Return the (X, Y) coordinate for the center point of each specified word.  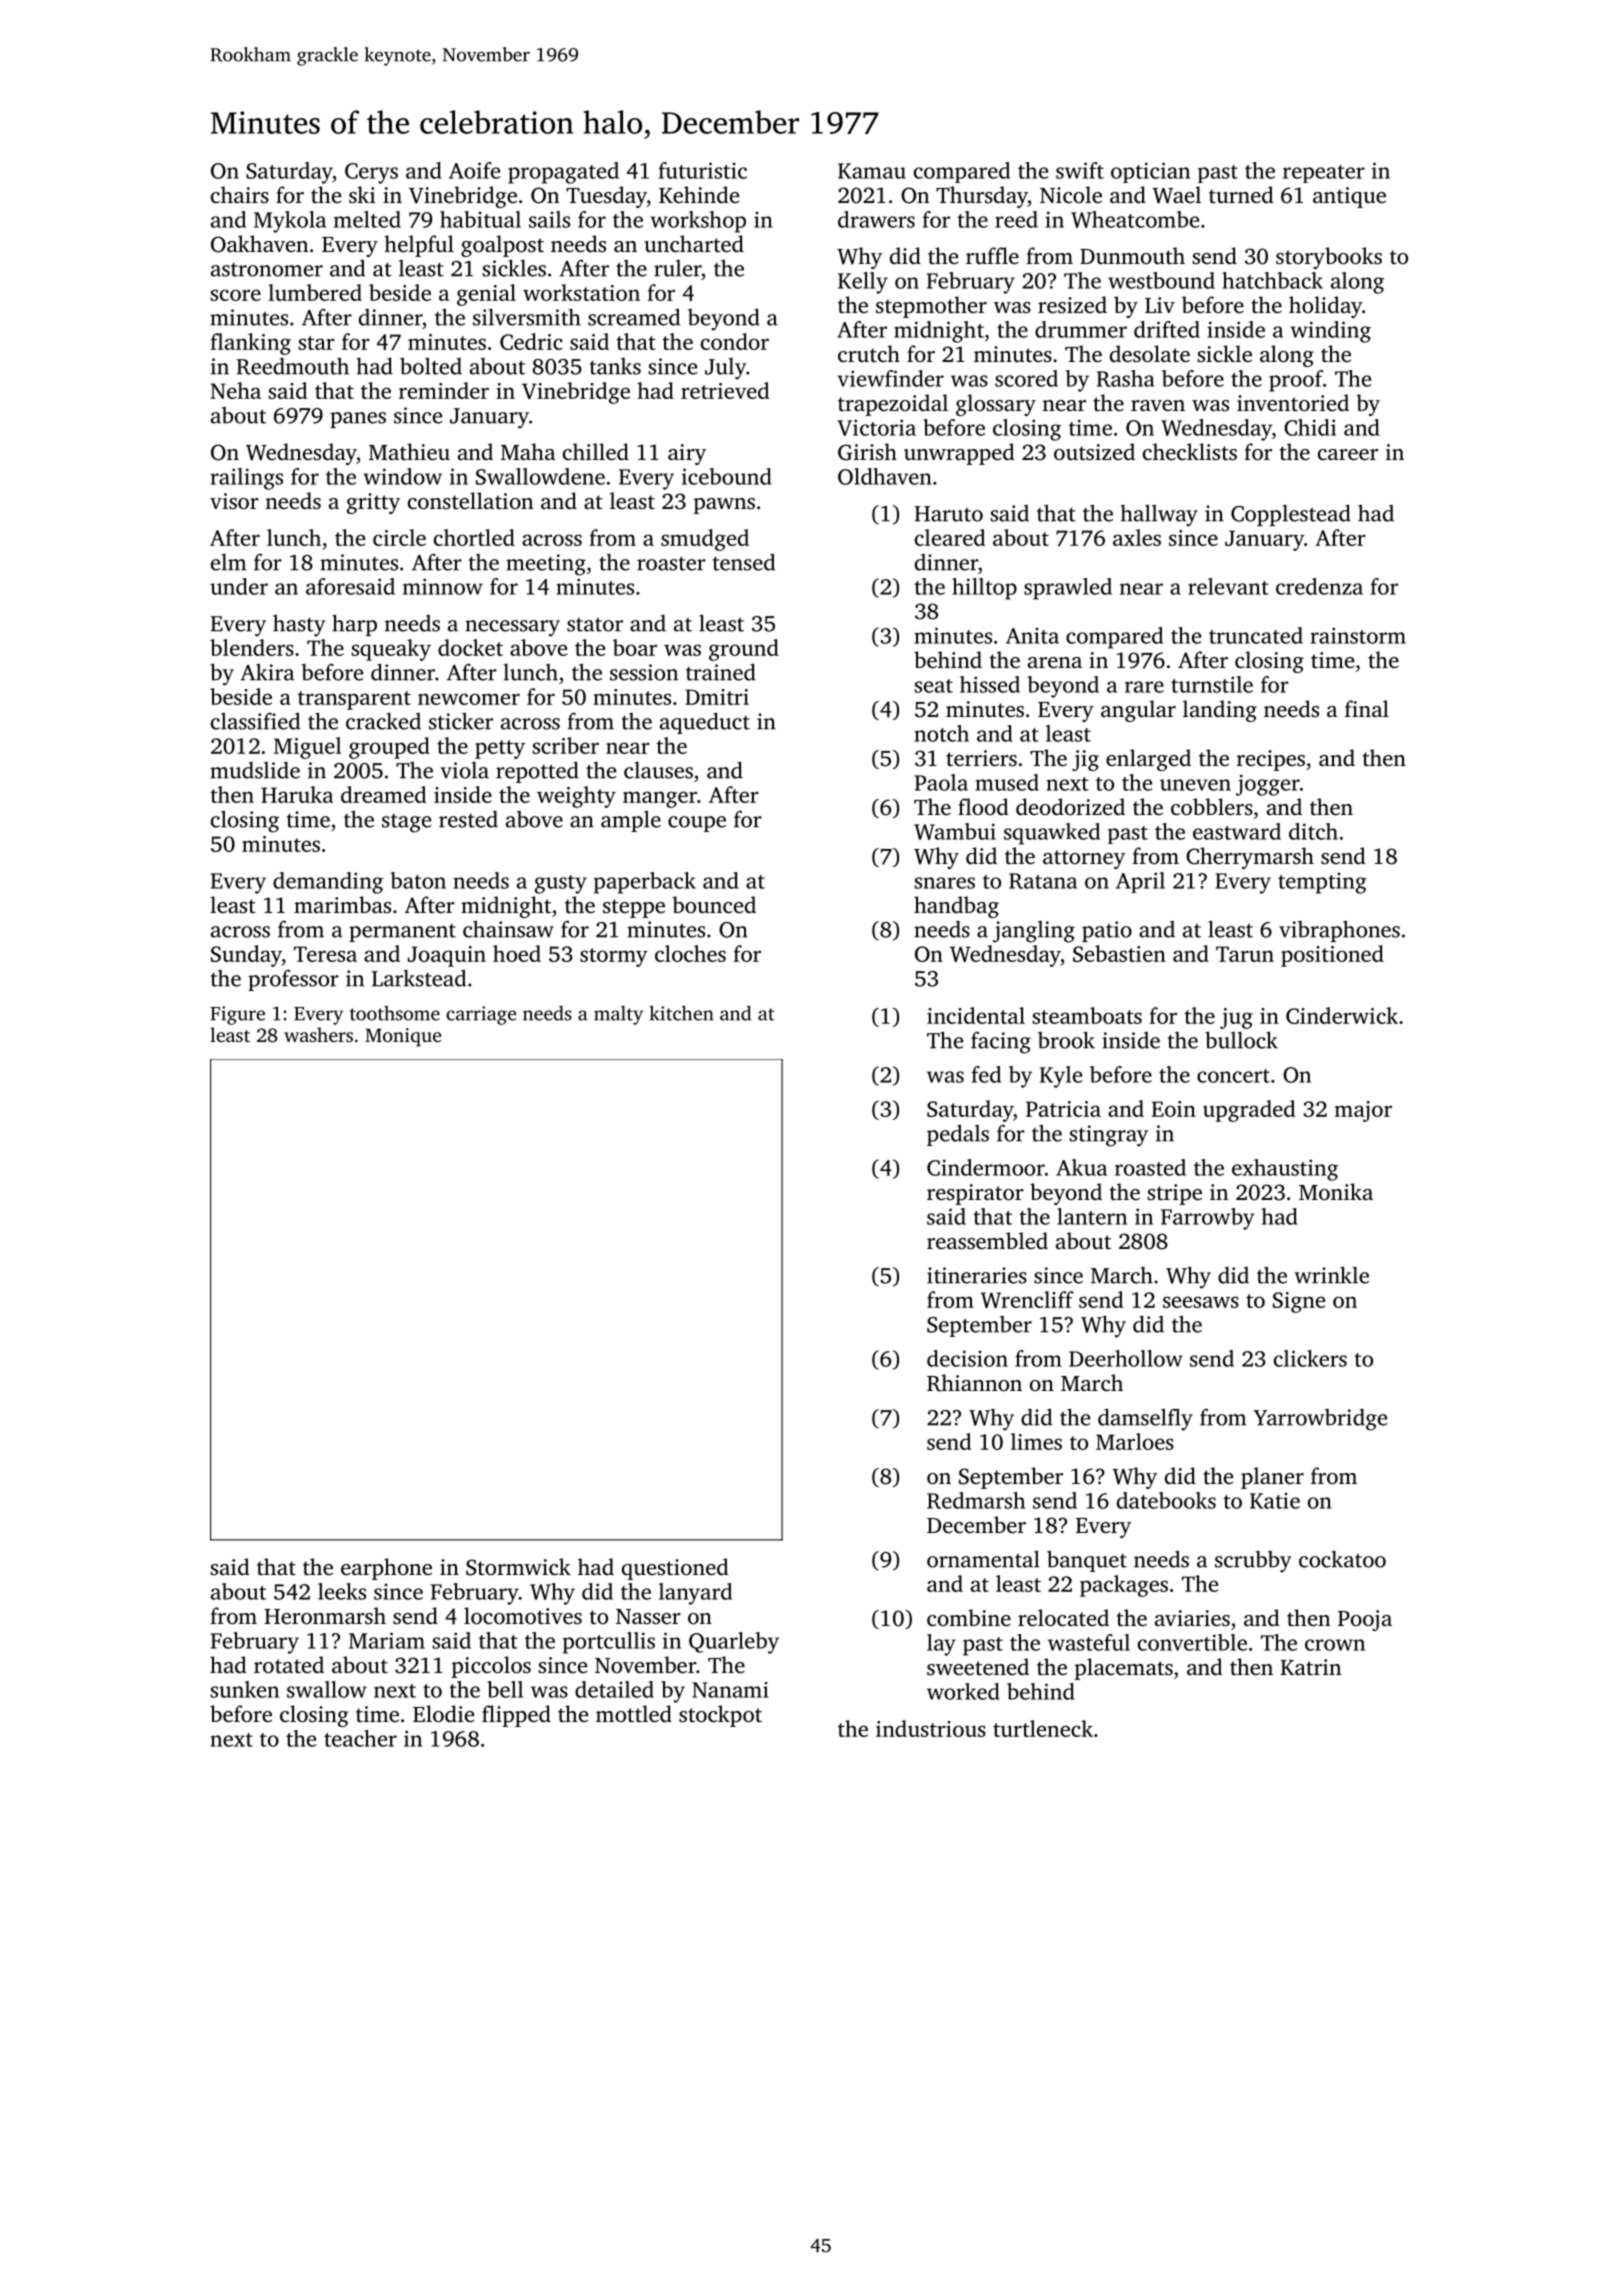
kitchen (681, 1013)
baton (418, 880)
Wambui (955, 831)
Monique (403, 1037)
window (402, 476)
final (1367, 708)
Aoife (474, 170)
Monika (1336, 1191)
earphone (386, 1569)
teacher (360, 1738)
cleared (950, 537)
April (1140, 882)
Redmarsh (976, 1500)
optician (1150, 172)
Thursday (982, 197)
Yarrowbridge (1320, 1419)
